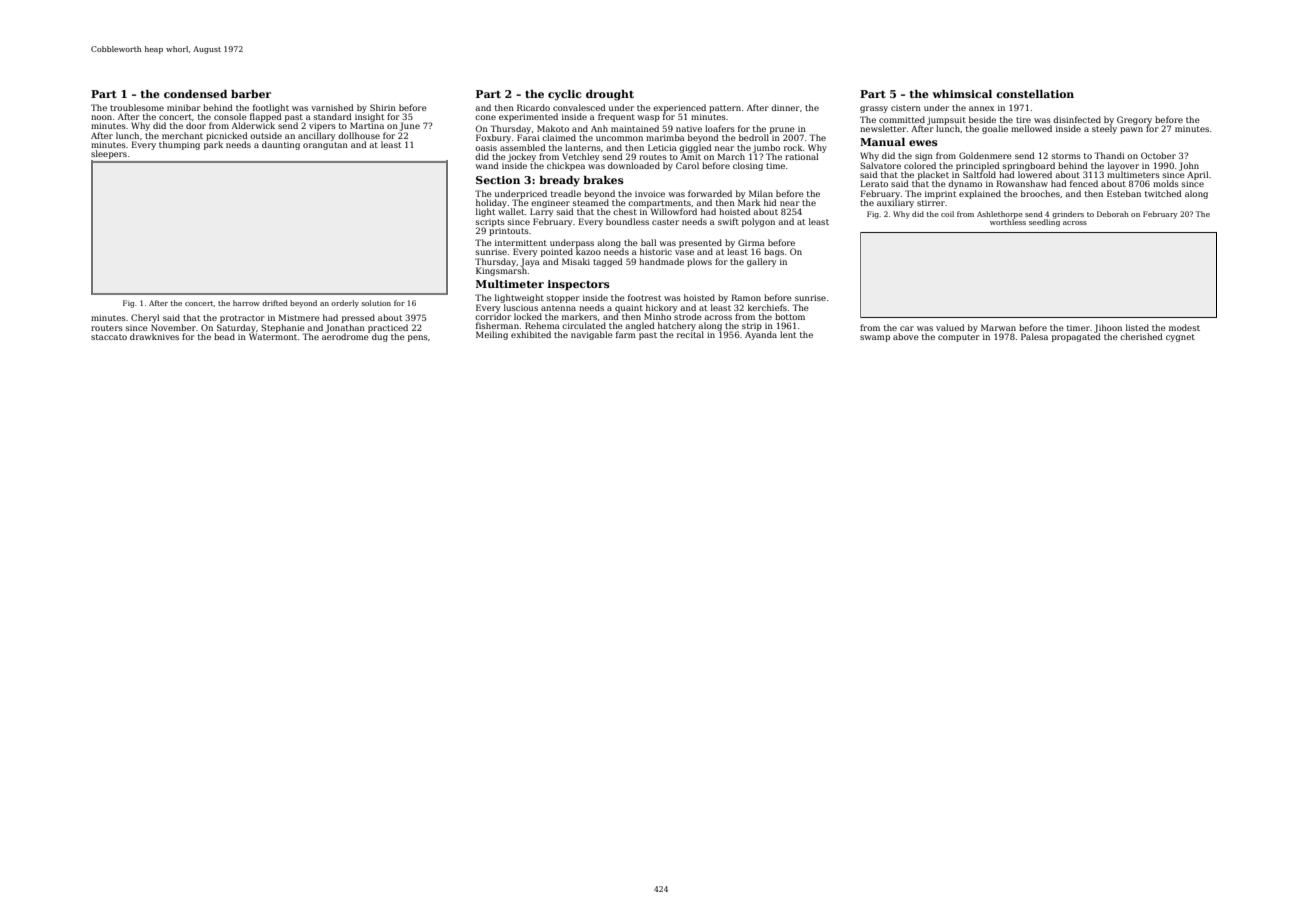 The image size is (1308, 924). What do you see at coordinates (690, 334) in the page?
I see `recital` at bounding box center [690, 334].
